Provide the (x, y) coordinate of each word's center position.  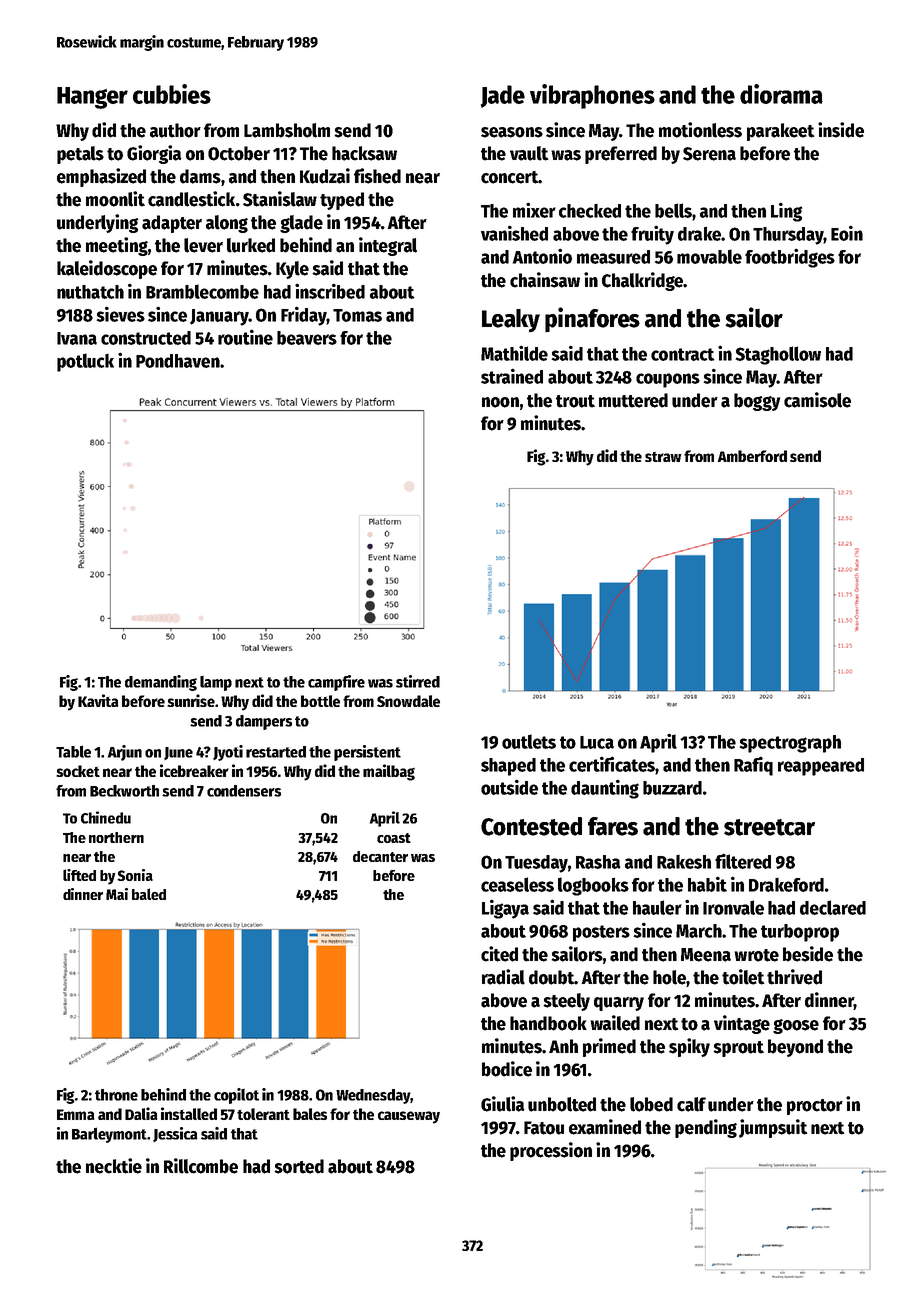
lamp (216, 683)
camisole (817, 400)
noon (500, 402)
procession (551, 1151)
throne (116, 1095)
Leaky (511, 321)
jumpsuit (773, 1128)
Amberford (752, 456)
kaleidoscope (107, 269)
